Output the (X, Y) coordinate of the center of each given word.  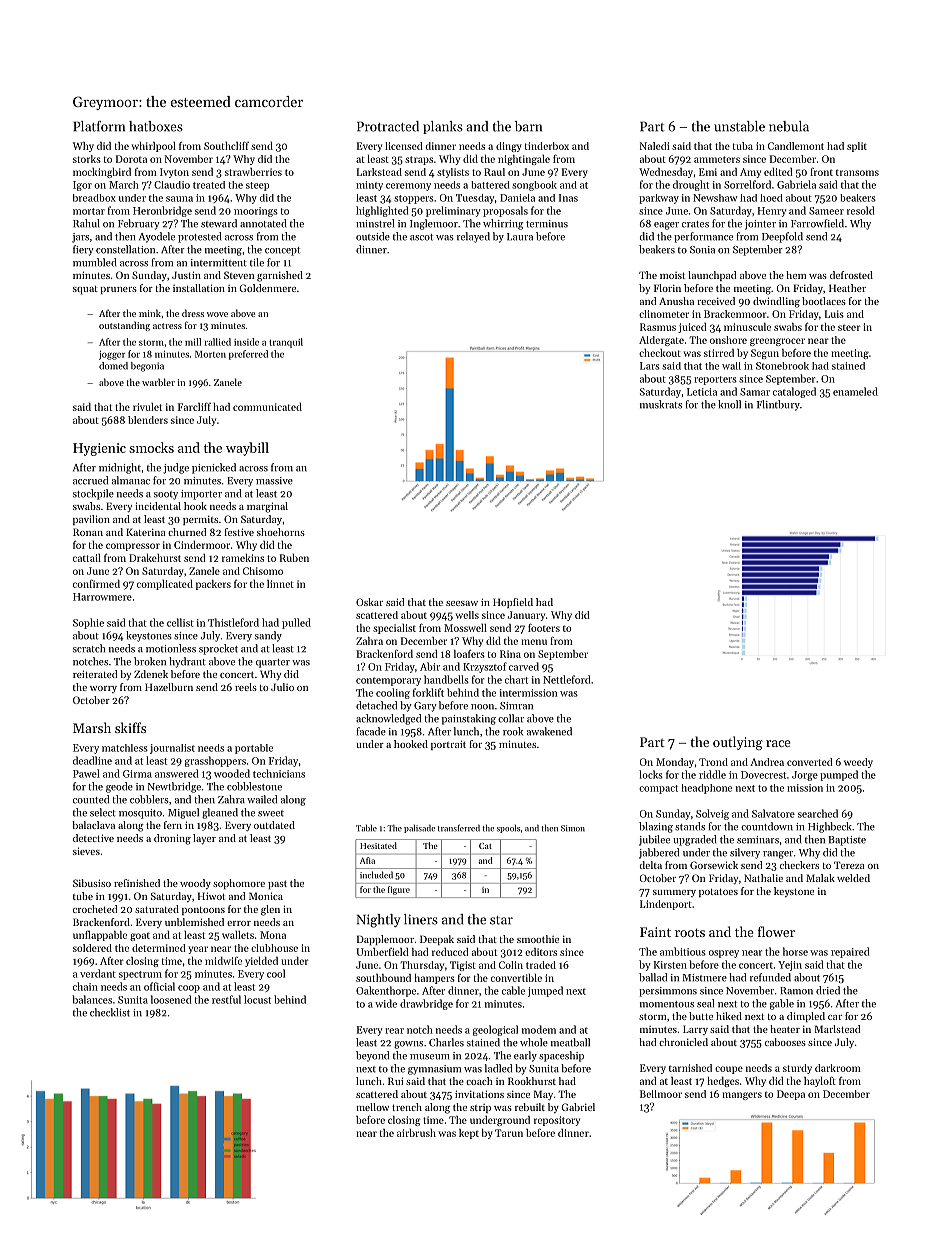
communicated (267, 407)
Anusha (676, 301)
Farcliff (194, 406)
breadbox (94, 198)
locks (651, 774)
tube (83, 896)
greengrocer (777, 342)
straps (419, 160)
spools (508, 829)
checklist (110, 1012)
